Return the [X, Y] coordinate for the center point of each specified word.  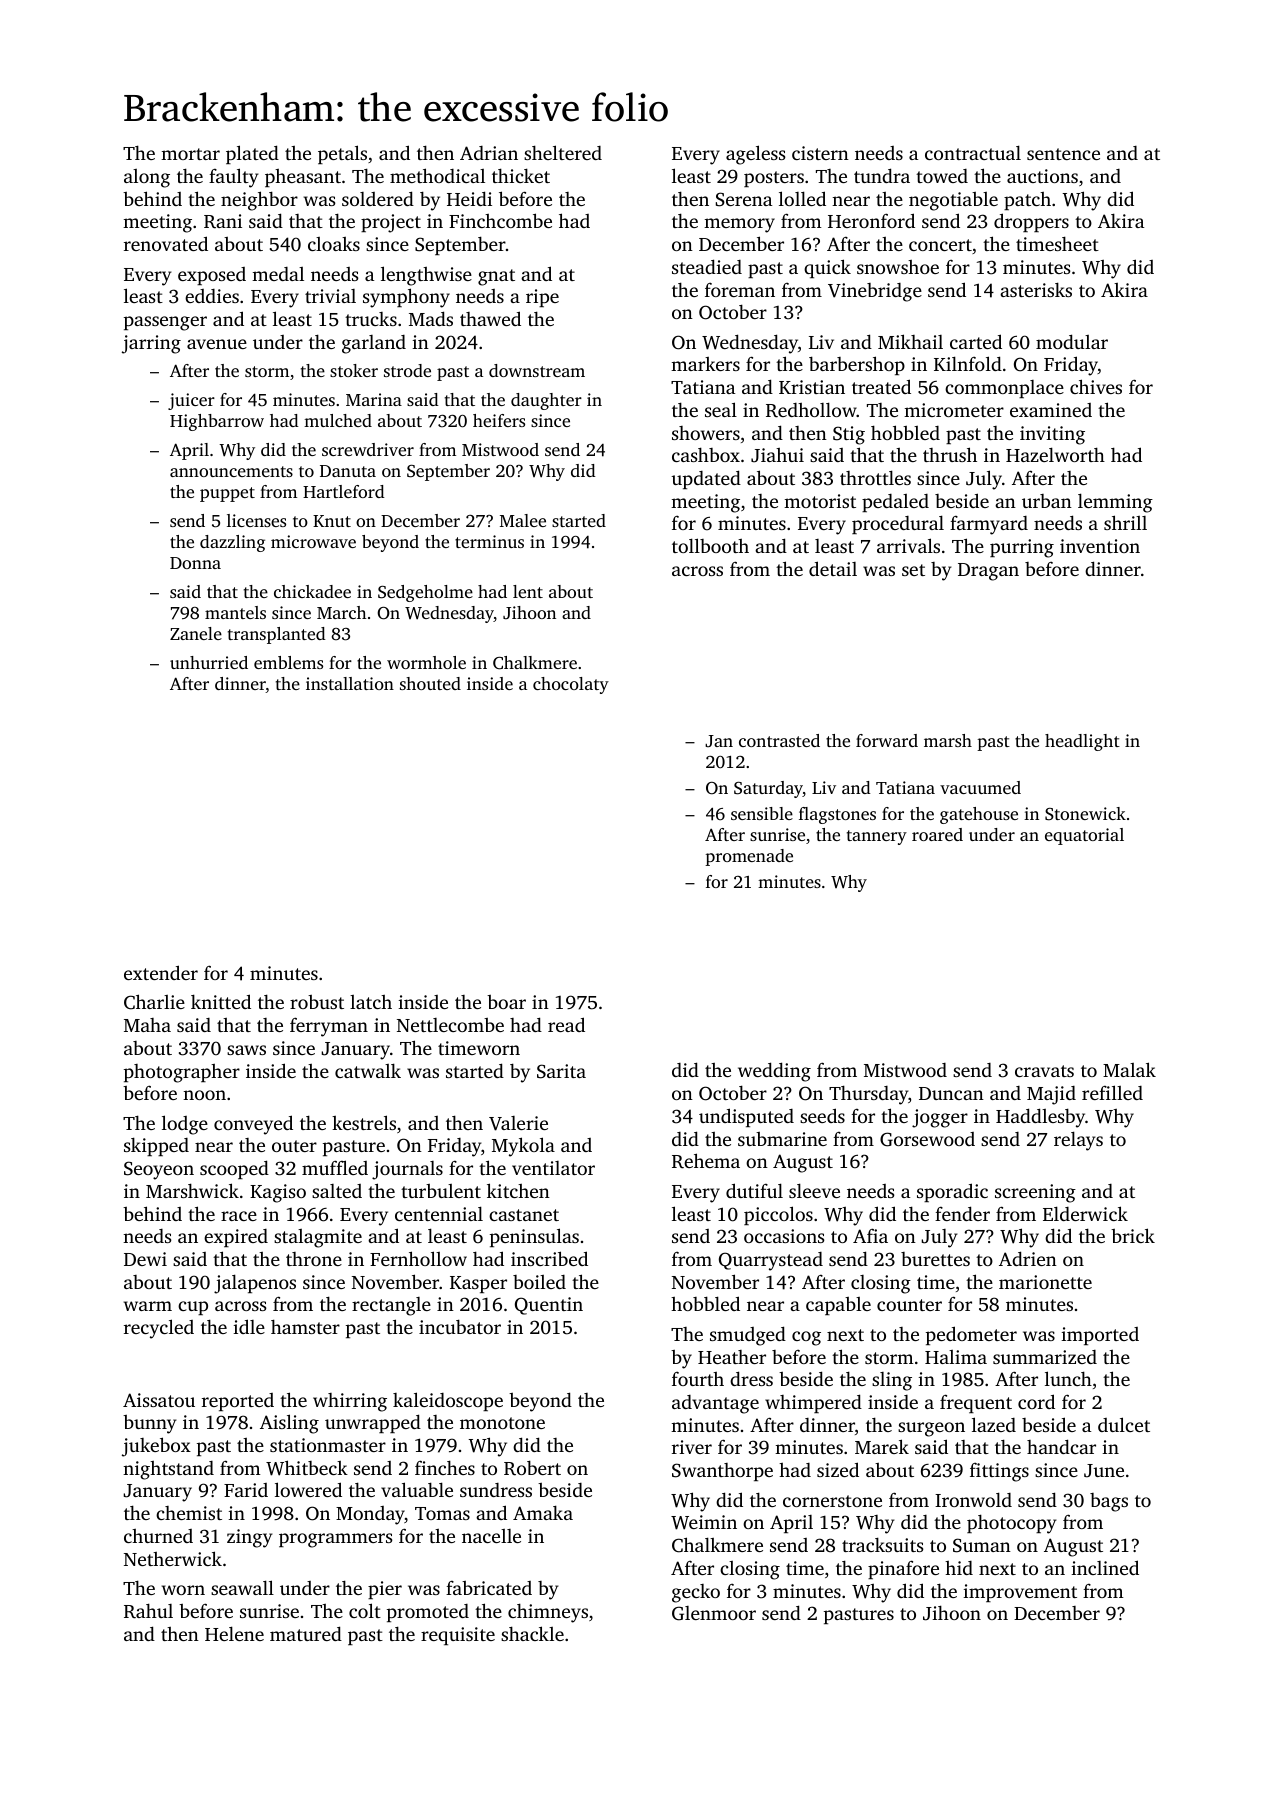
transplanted [277, 635]
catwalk [368, 1070]
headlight [1082, 742]
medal [278, 274]
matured [306, 1633]
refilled [1112, 1092]
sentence [1063, 154]
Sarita [561, 1071]
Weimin [704, 1522]
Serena [744, 199]
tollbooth [710, 545]
